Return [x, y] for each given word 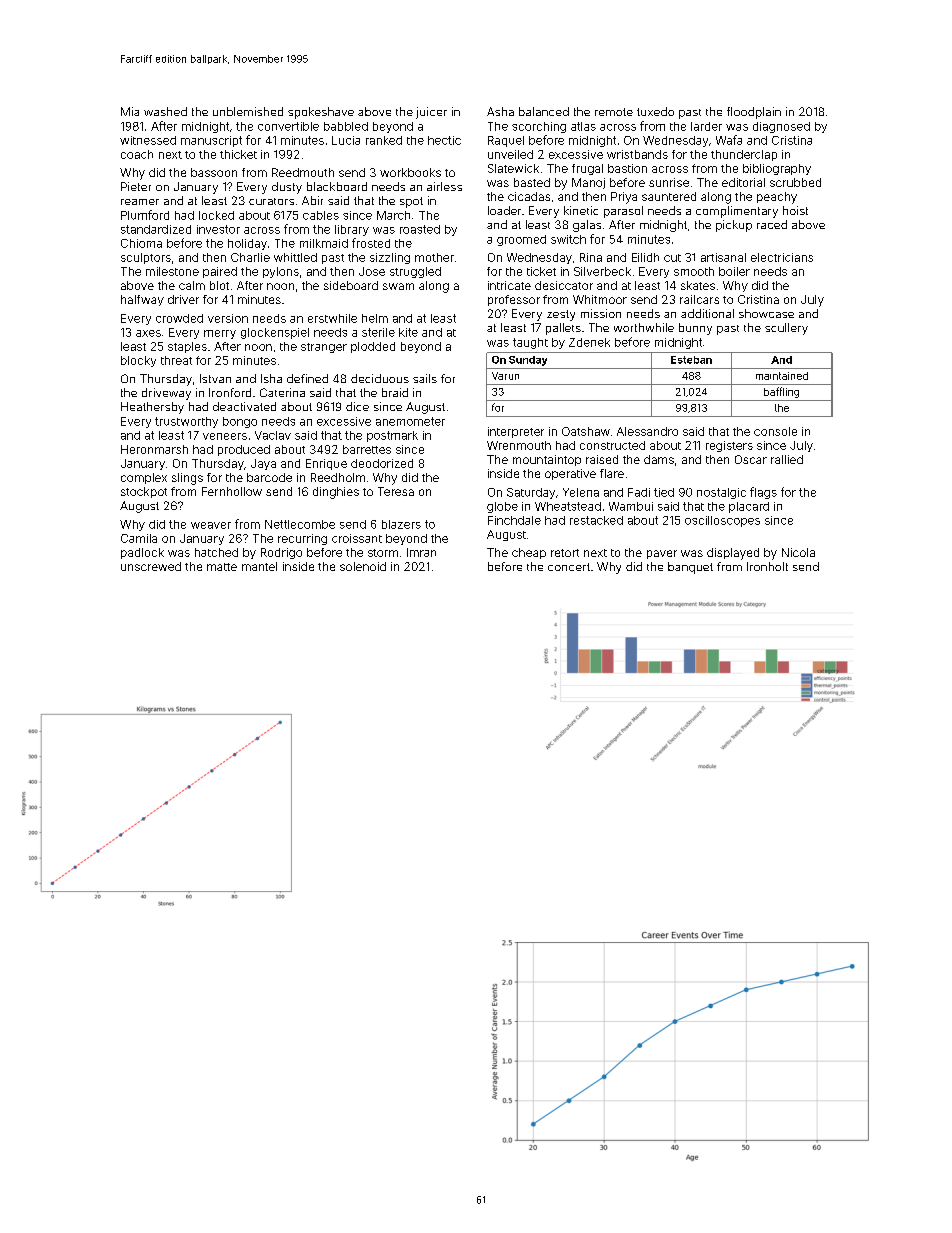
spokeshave [321, 113]
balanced [544, 111]
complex [144, 478]
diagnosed [781, 127]
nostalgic [721, 493]
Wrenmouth [519, 445]
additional [707, 313]
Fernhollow [232, 491]
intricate [509, 285]
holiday [247, 244]
